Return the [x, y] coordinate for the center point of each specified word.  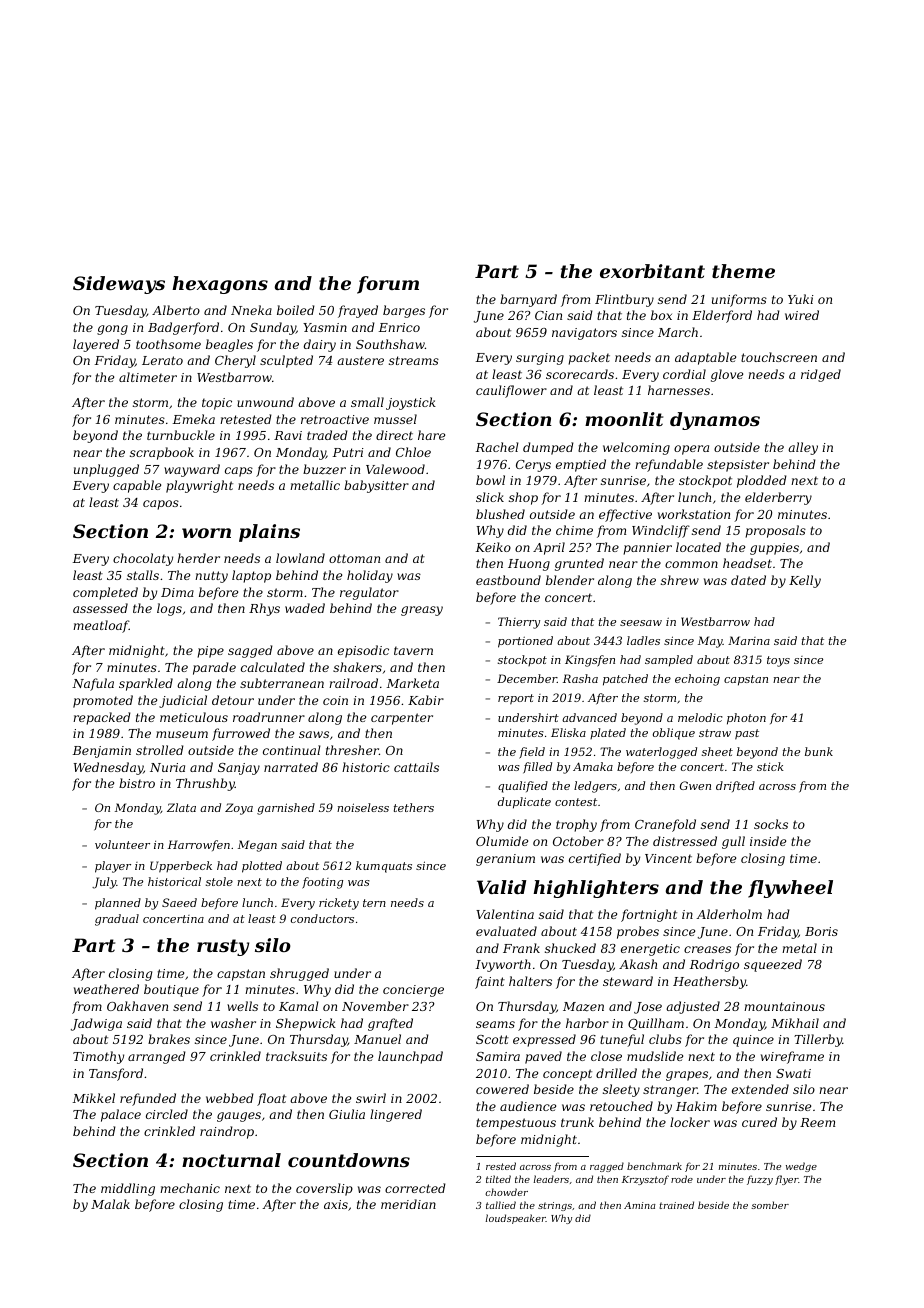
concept [567, 1075]
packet [589, 358]
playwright [199, 486]
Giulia [347, 1114]
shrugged [299, 974]
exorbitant [652, 271]
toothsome [168, 344]
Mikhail [795, 1023]
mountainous [784, 1006]
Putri [348, 452]
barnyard [528, 300]
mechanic [190, 1188]
